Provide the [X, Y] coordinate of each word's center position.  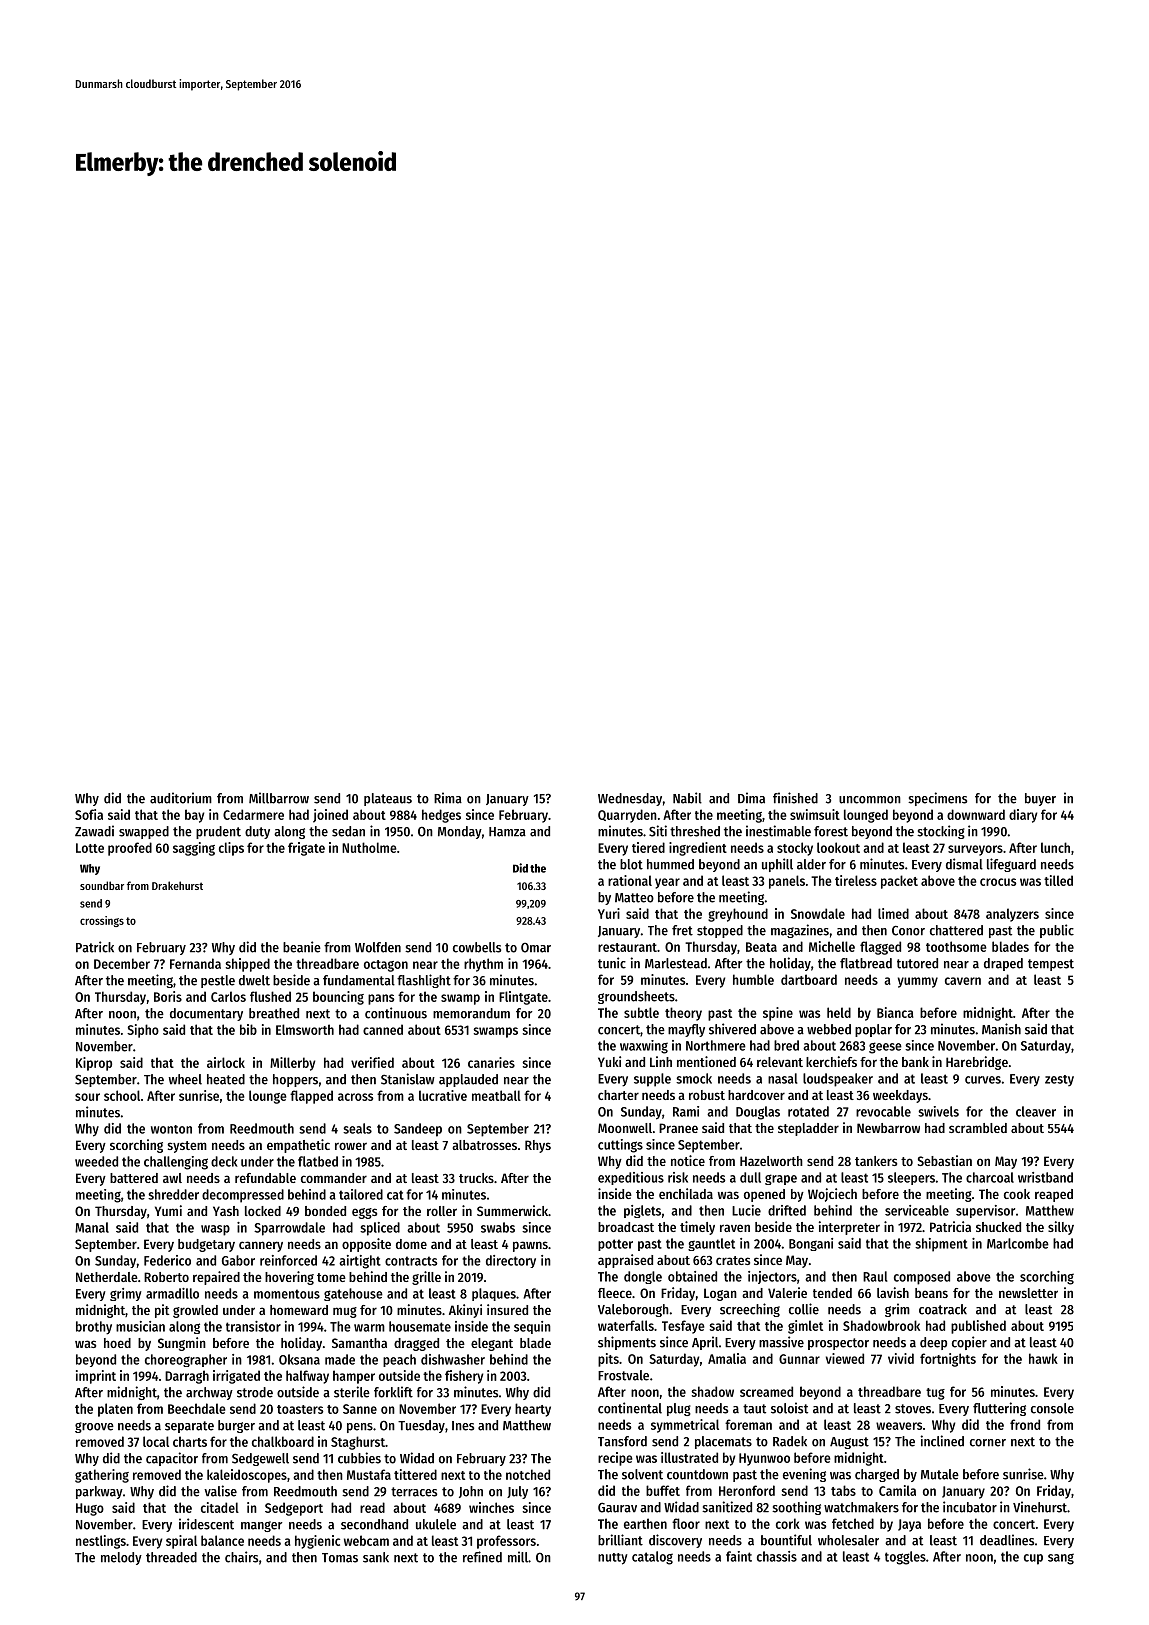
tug [935, 1394]
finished [795, 798]
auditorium [181, 798]
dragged [416, 1344]
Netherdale [107, 1277]
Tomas [340, 1558]
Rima [448, 798]
